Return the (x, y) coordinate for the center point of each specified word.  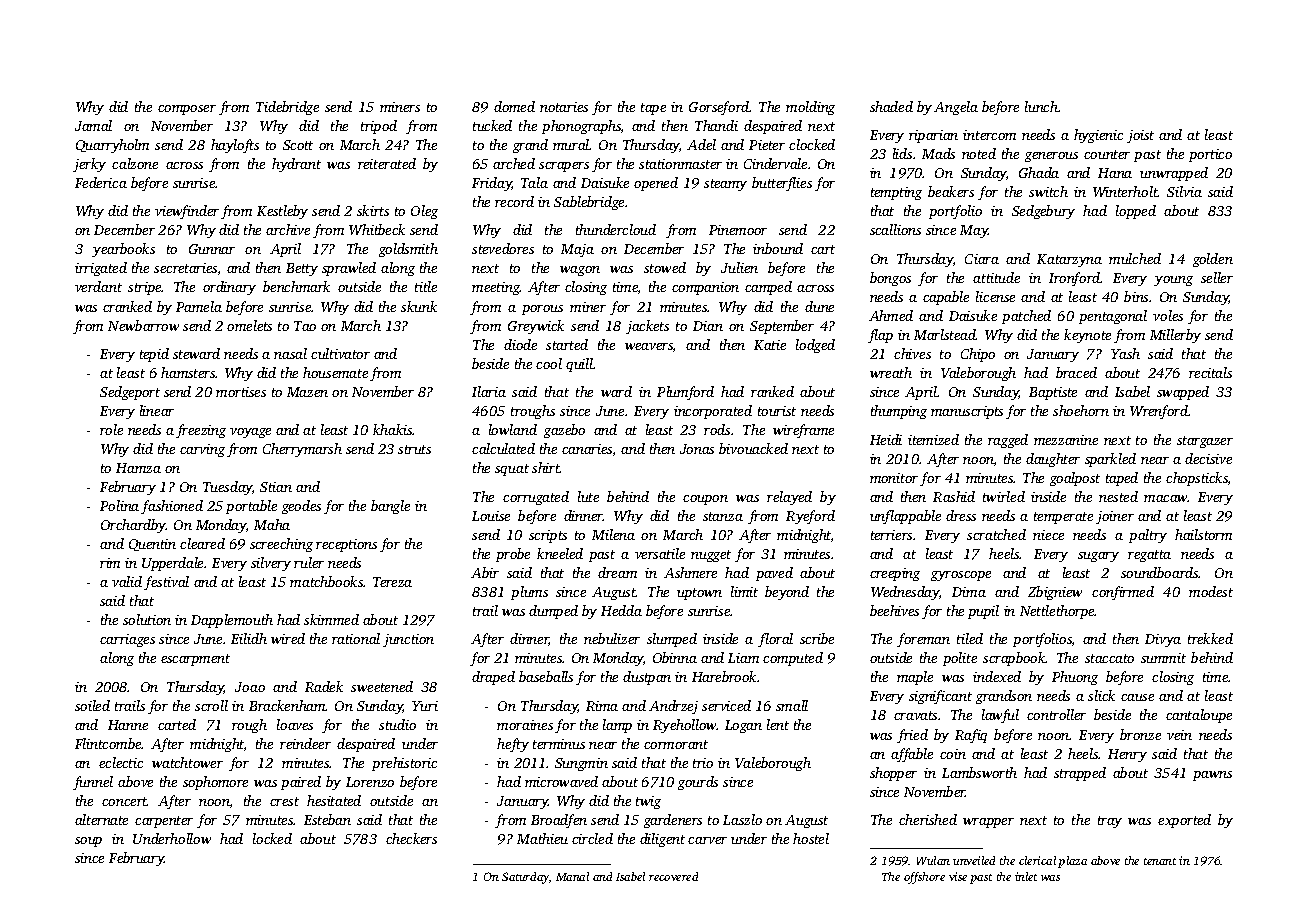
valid (127, 581)
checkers (411, 838)
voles (1168, 315)
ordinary (229, 288)
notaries (564, 107)
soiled (92, 705)
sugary (1098, 557)
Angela (956, 108)
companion (705, 288)
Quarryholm (112, 146)
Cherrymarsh (302, 450)
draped (493, 678)
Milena (613, 534)
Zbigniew (1055, 593)
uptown (699, 594)
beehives (894, 610)
